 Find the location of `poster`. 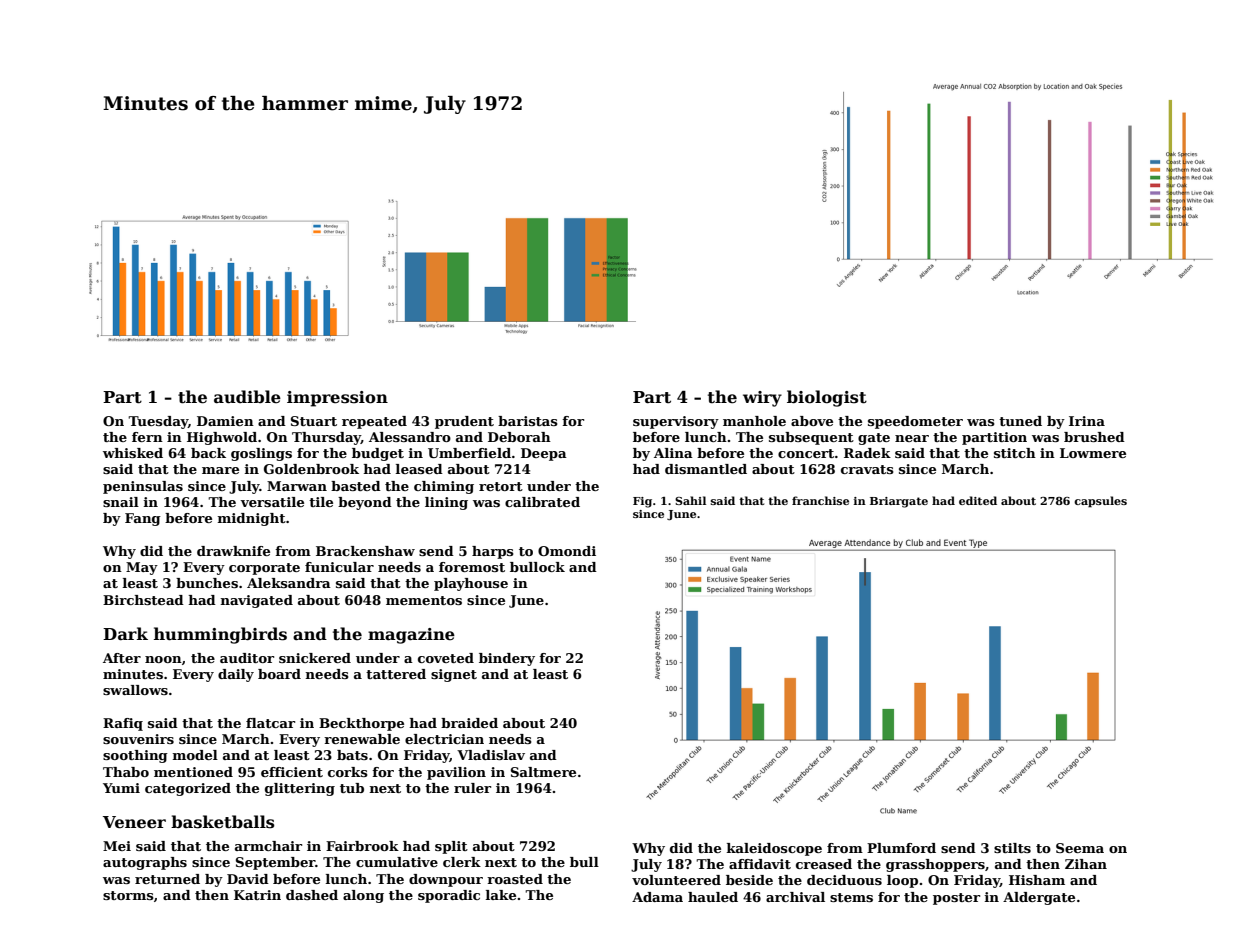

poster is located at coordinates (956, 899).
